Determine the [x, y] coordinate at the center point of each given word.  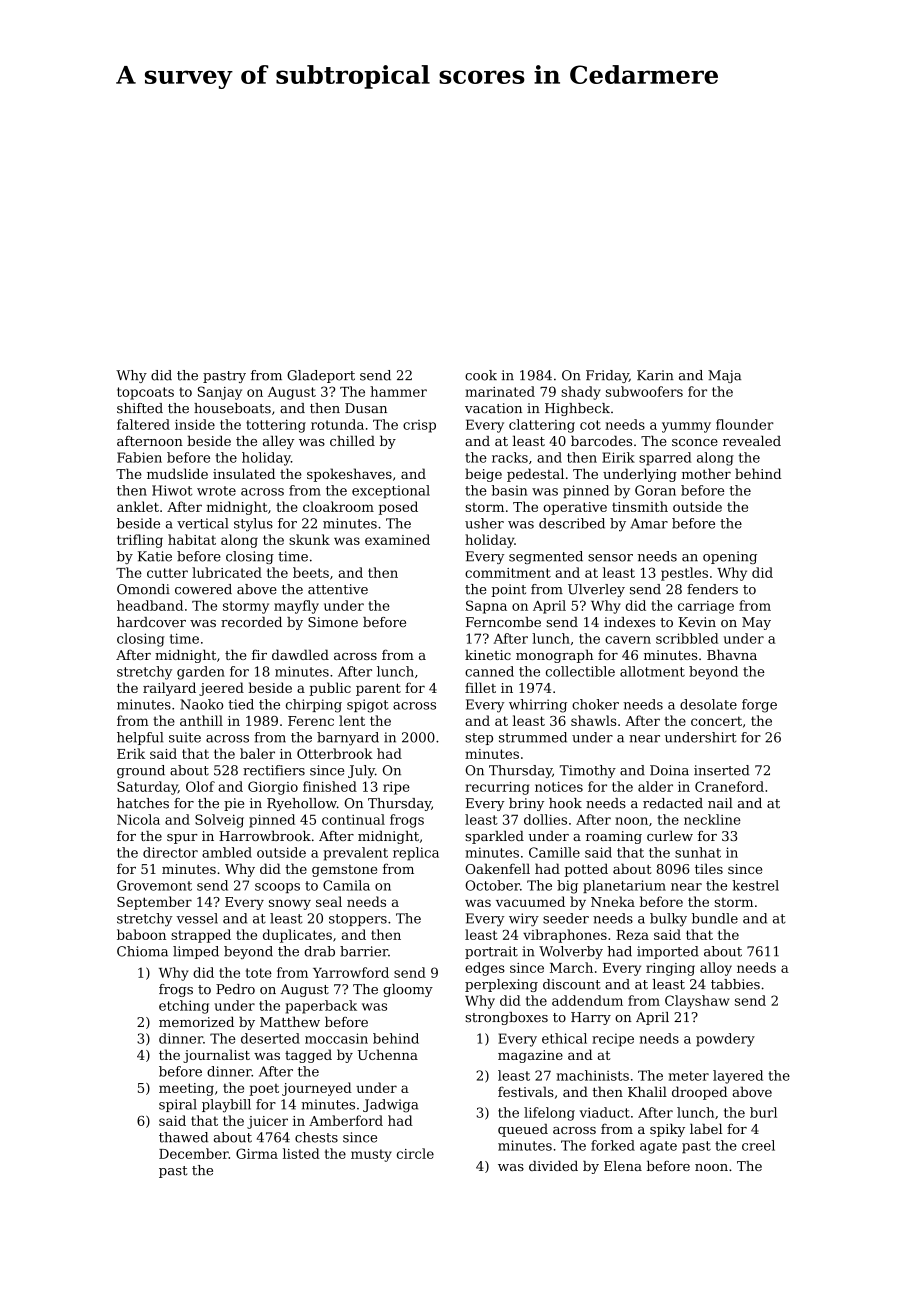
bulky [668, 920]
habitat [192, 539]
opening [730, 557]
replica [416, 854]
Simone [333, 622]
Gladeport [321, 376]
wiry [524, 920]
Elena [623, 1166]
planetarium [624, 886]
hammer [398, 391]
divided [553, 1166]
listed [301, 1153]
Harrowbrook [265, 836]
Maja [724, 376]
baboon [141, 934]
